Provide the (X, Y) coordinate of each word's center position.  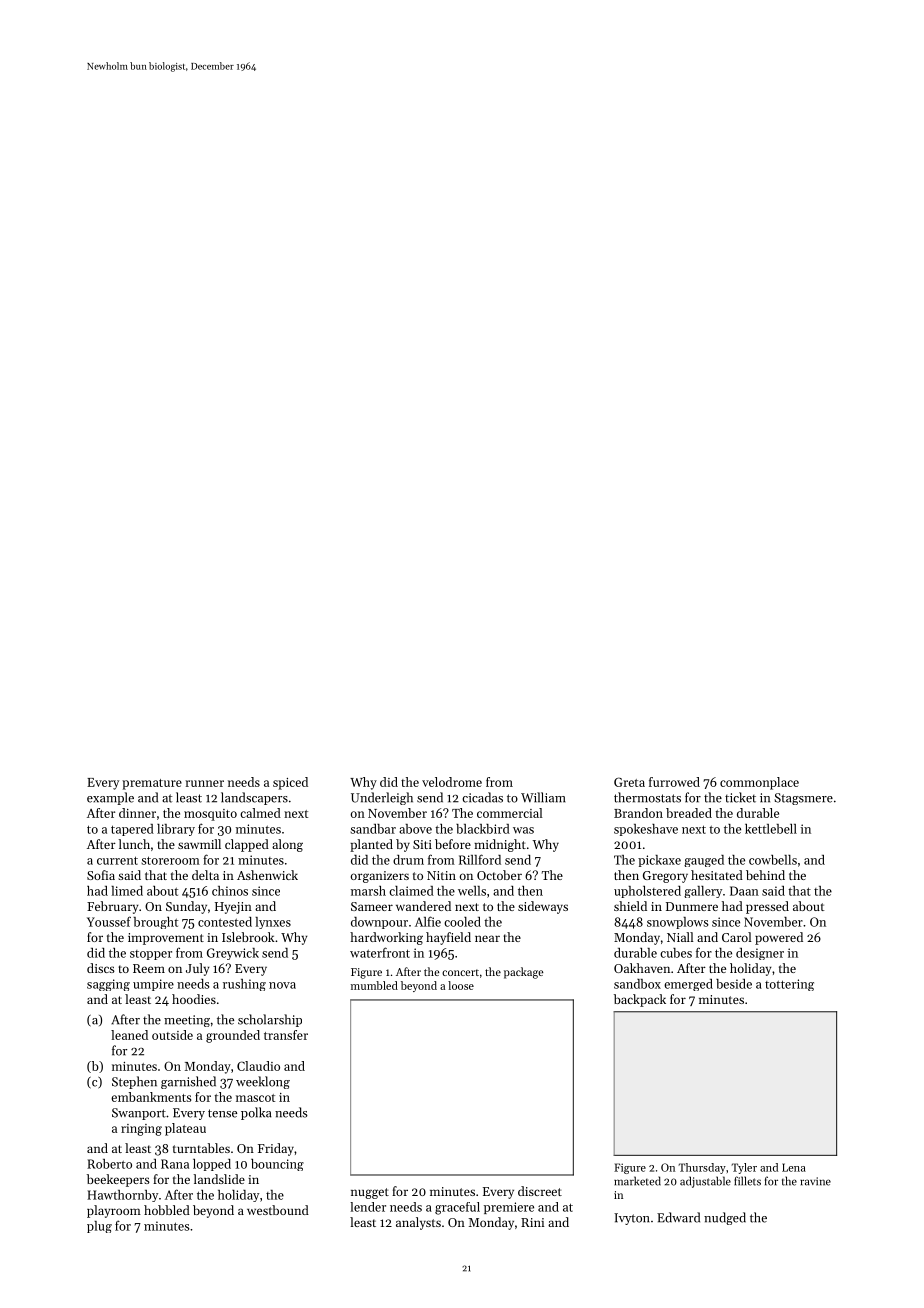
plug (99, 1227)
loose (461, 985)
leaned (129, 1035)
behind (765, 875)
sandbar (373, 829)
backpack (640, 1000)
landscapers (254, 798)
